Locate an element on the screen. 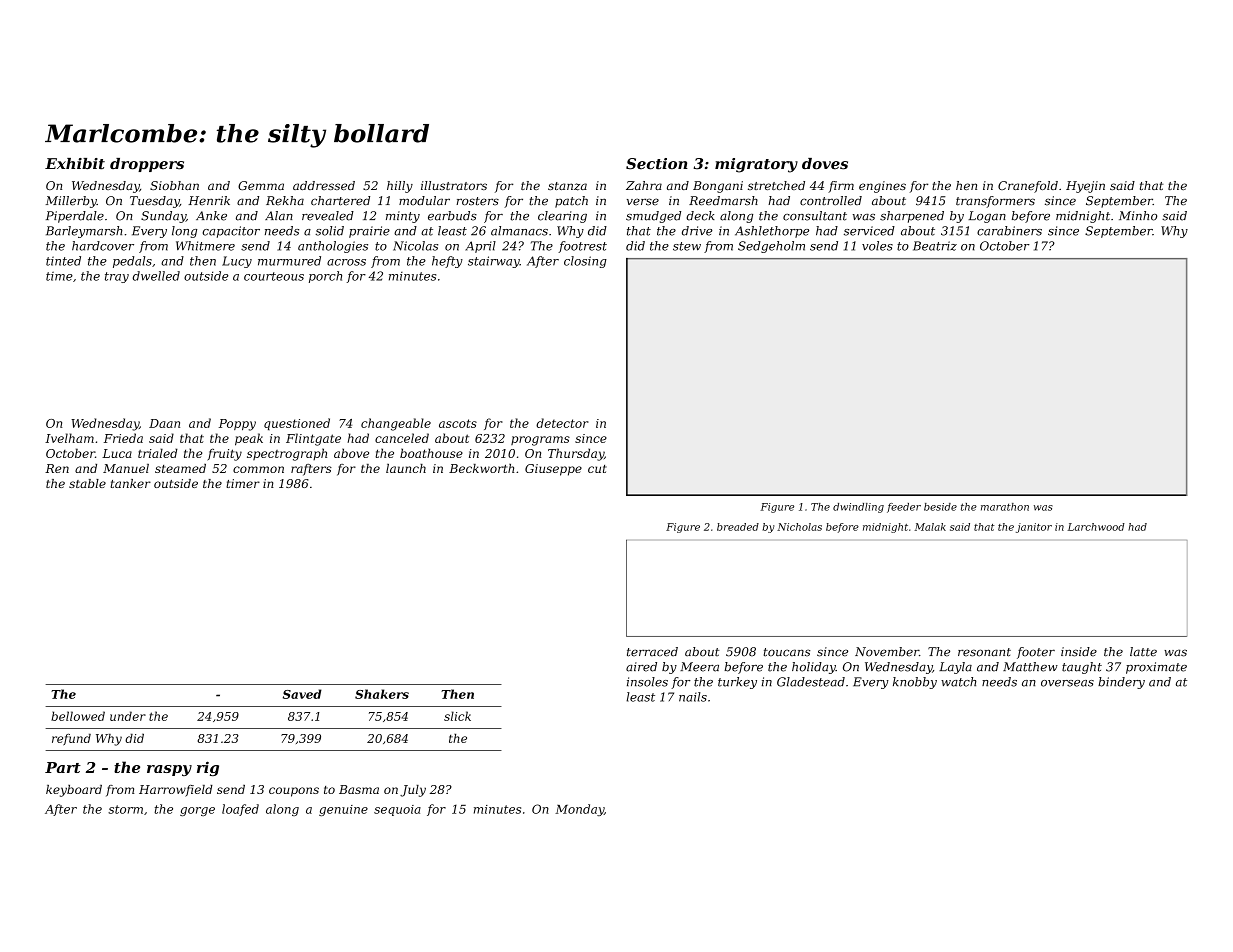  doves is located at coordinates (825, 164).
